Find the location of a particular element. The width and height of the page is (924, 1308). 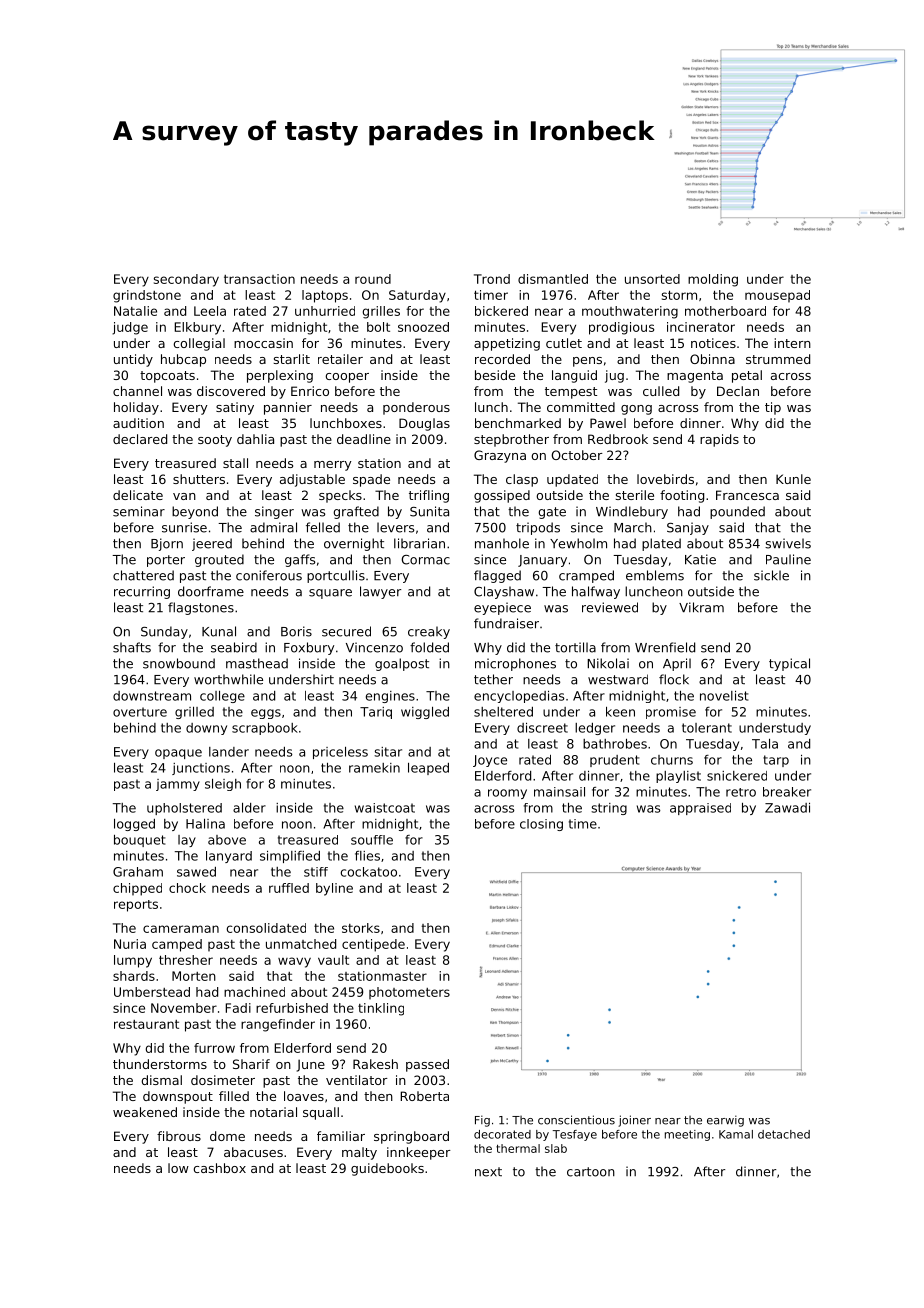

holiday is located at coordinates (136, 408).
